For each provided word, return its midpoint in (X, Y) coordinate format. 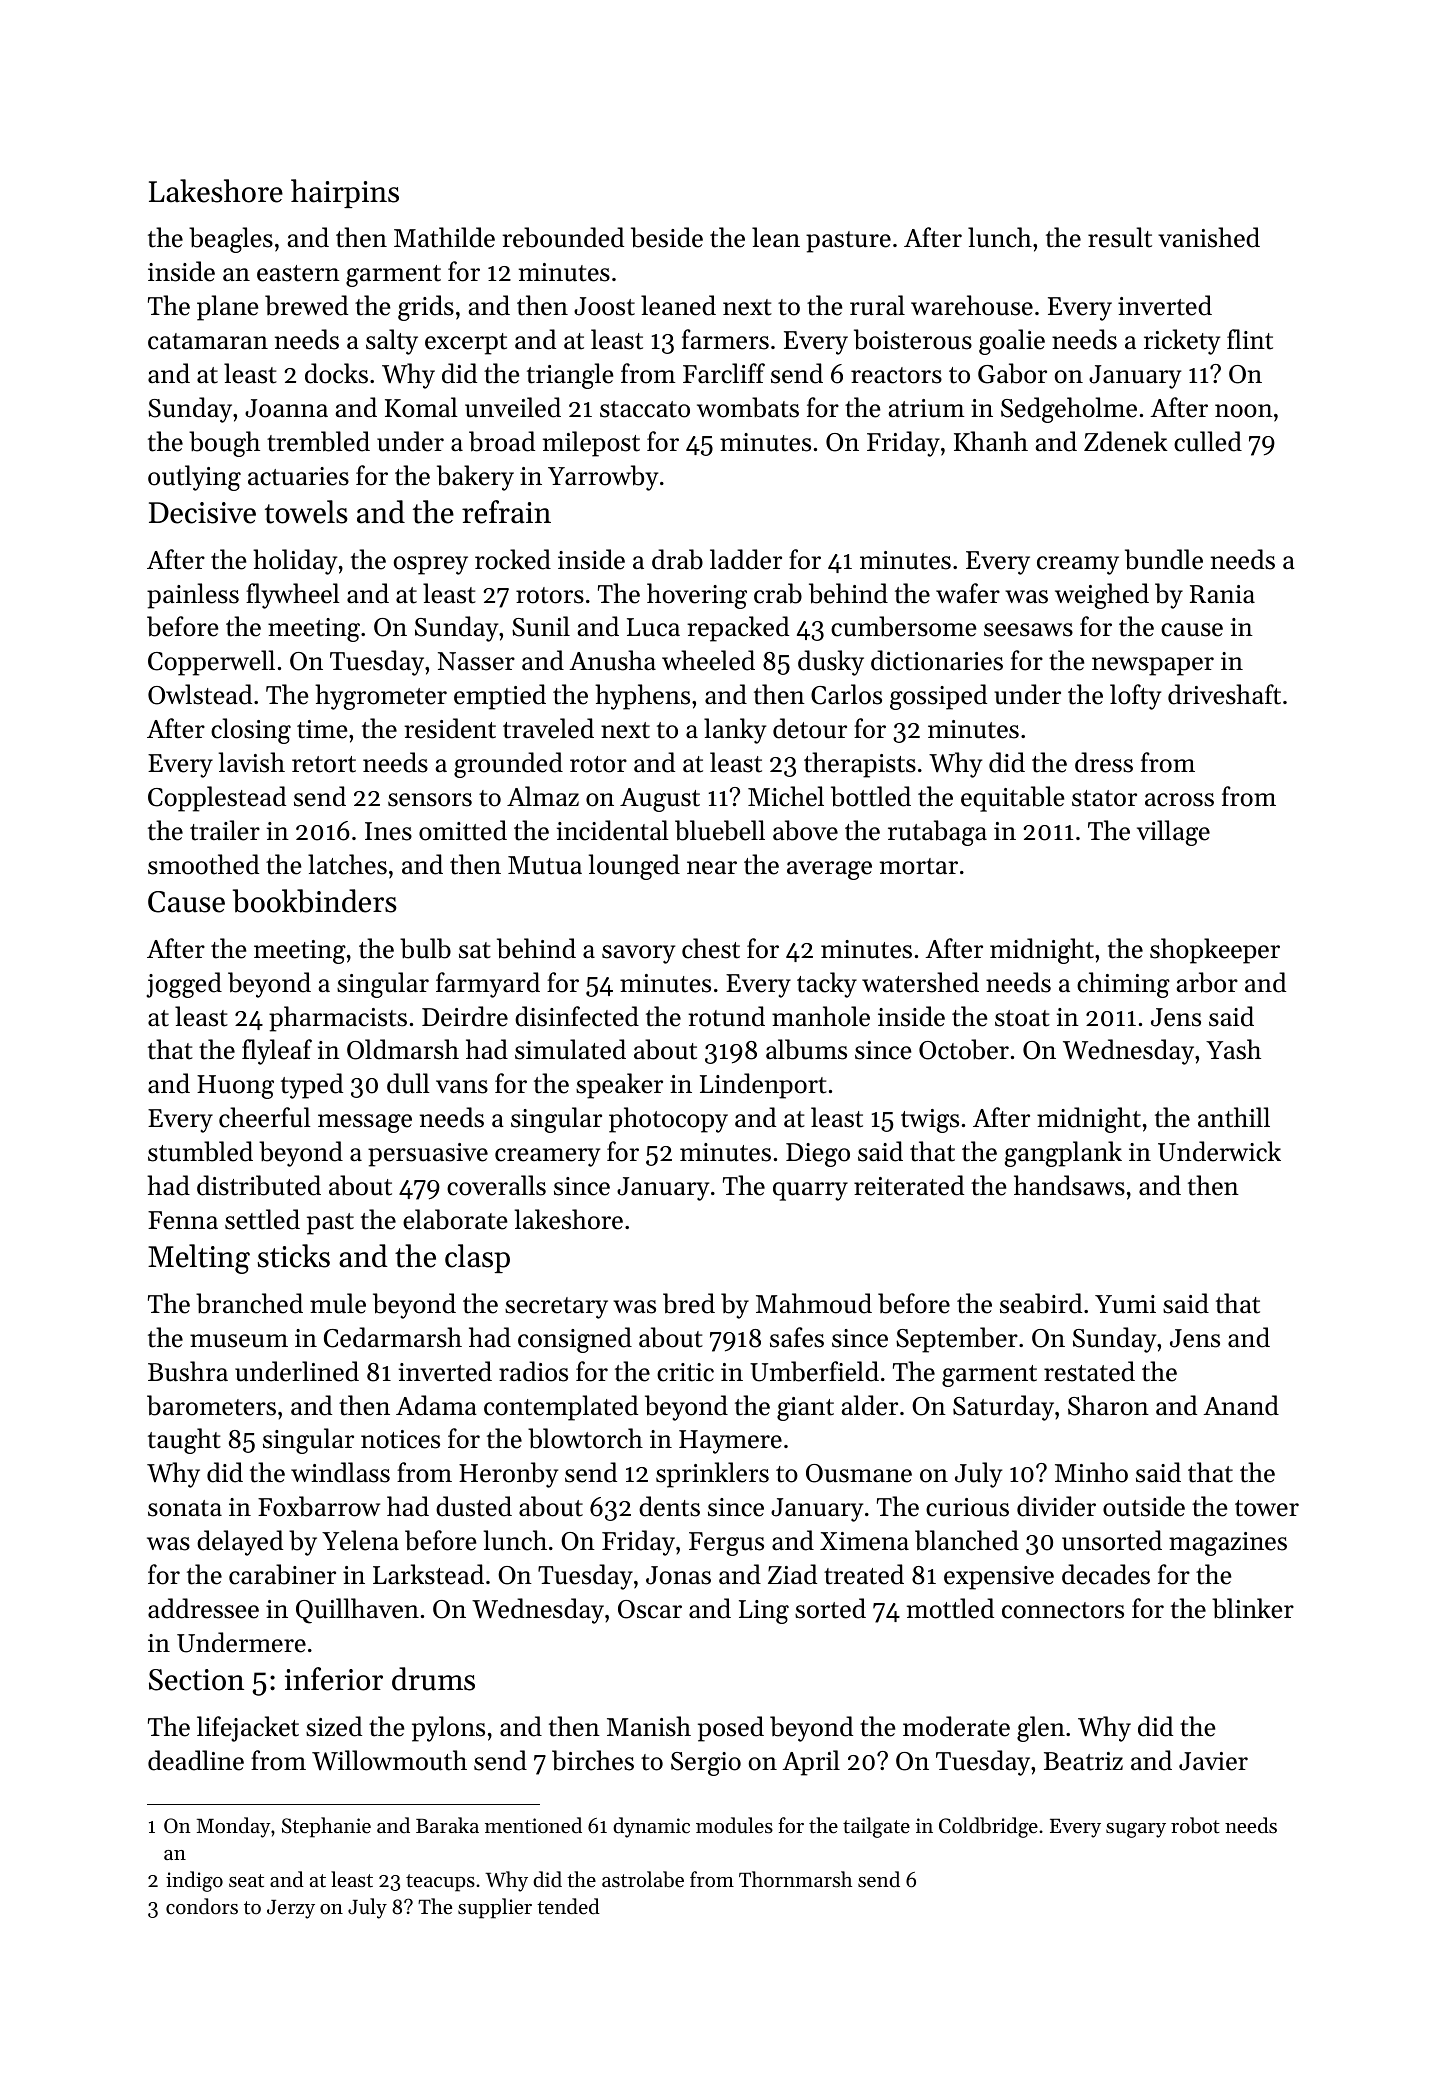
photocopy (668, 1120)
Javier (1213, 1761)
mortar (919, 866)
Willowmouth (389, 1760)
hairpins (345, 193)
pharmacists (338, 1019)
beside (667, 237)
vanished (1209, 237)
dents (669, 1506)
